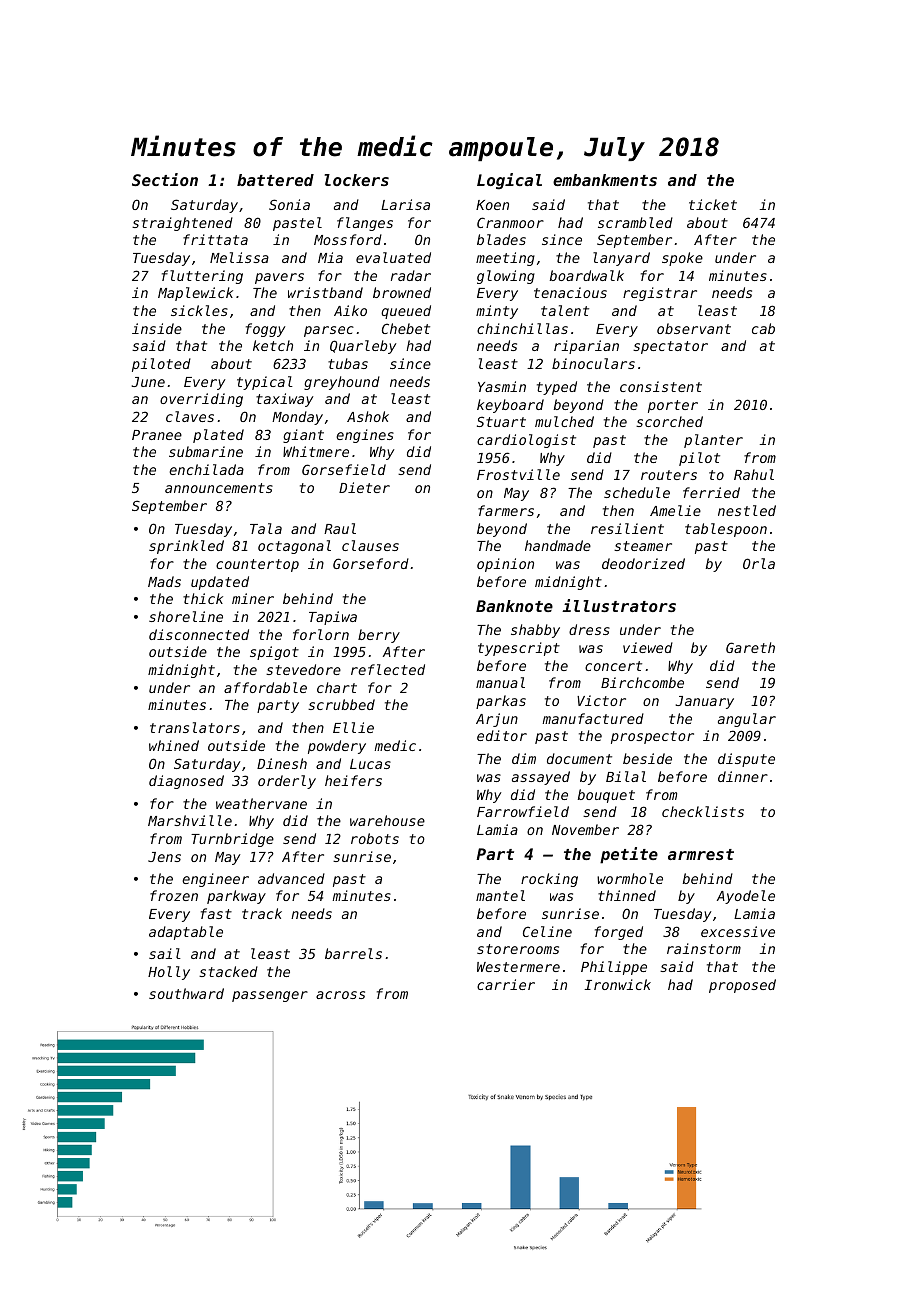  What do you see at coordinates (411, 275) in the screenshot?
I see `radar` at bounding box center [411, 275].
